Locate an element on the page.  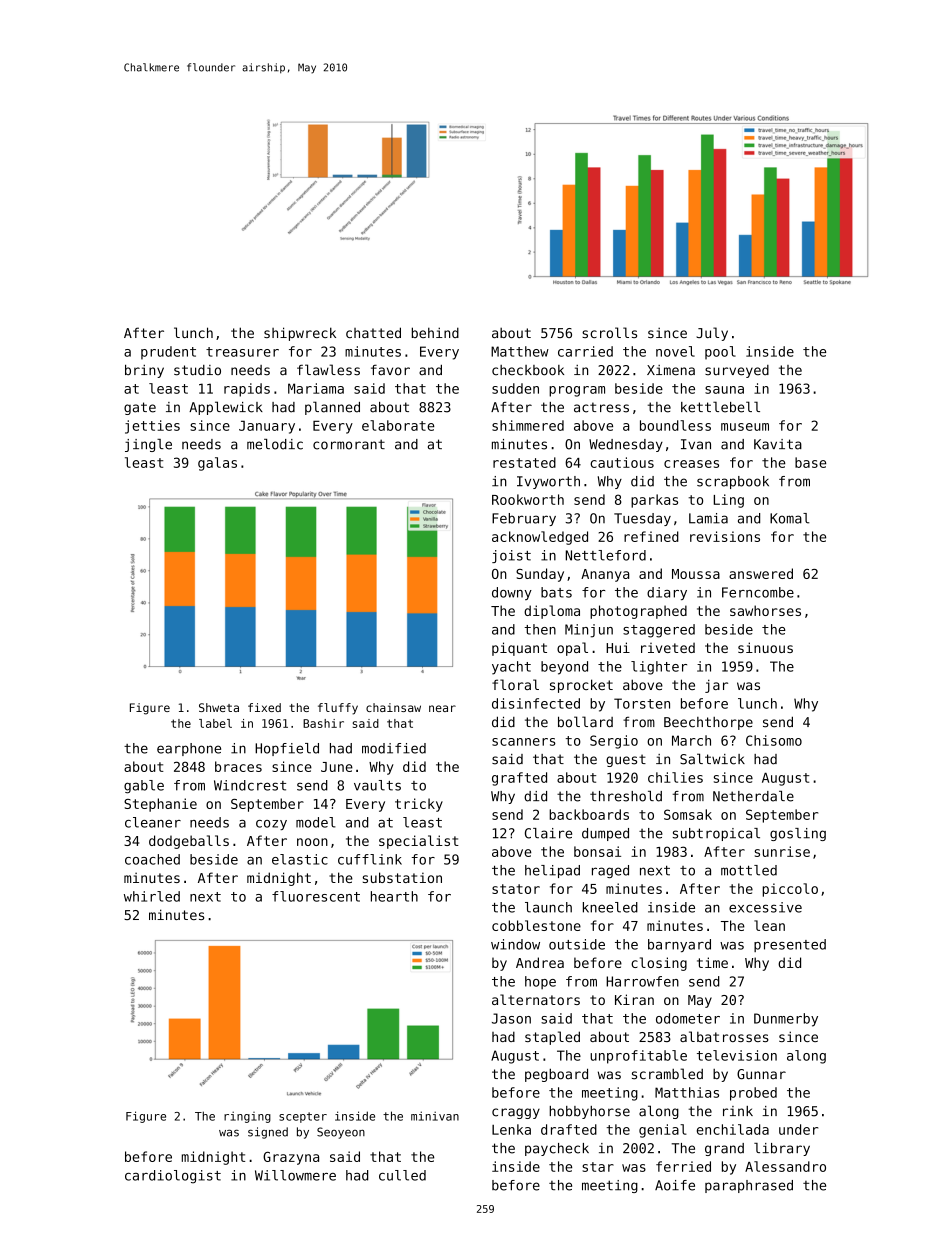
hearth is located at coordinates (394, 896).
